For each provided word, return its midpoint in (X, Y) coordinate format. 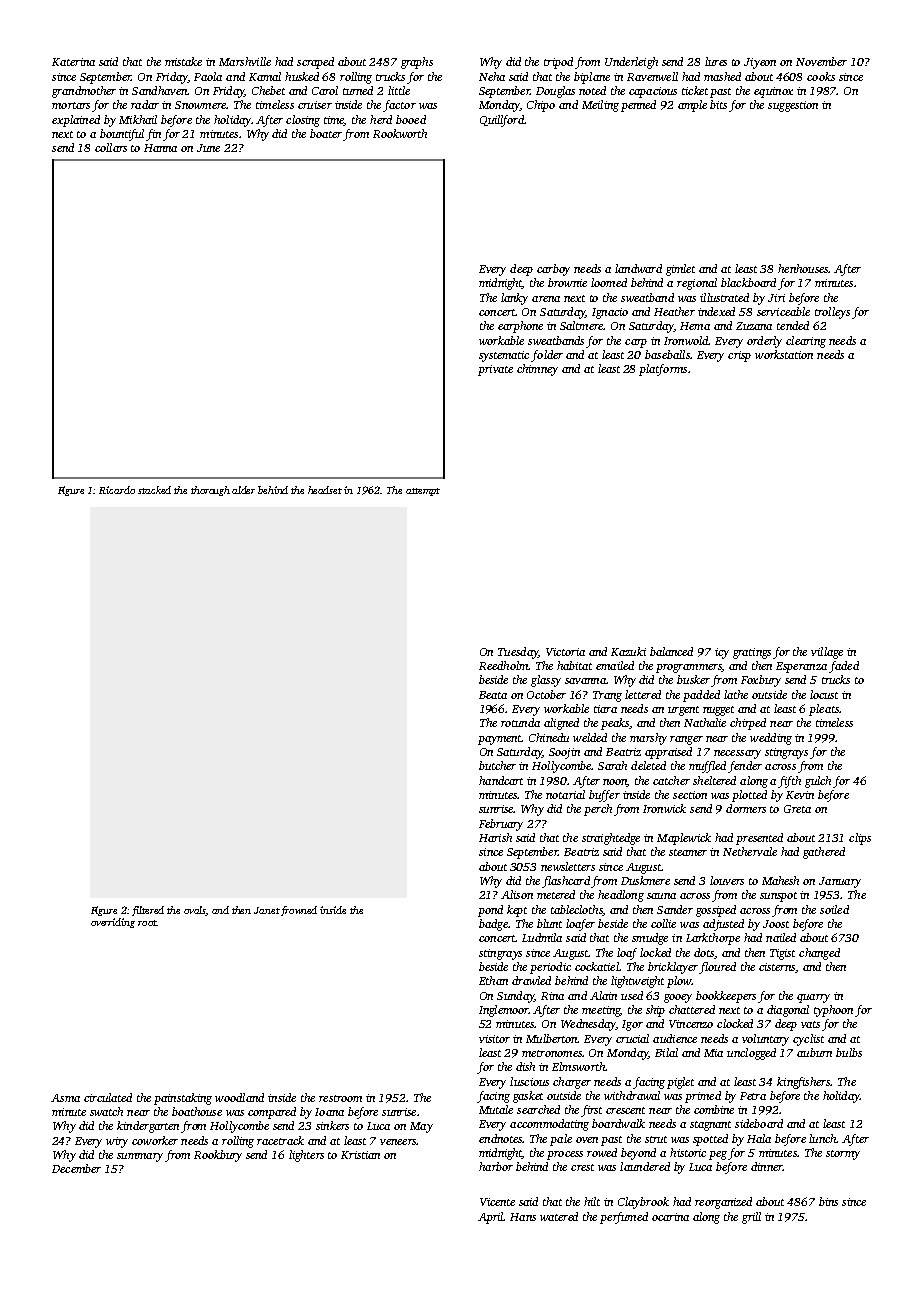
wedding (771, 739)
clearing (806, 342)
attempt (423, 492)
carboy (553, 270)
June (208, 148)
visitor (494, 1039)
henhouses (803, 268)
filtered (148, 911)
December (76, 1168)
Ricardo (117, 490)
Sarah (612, 765)
